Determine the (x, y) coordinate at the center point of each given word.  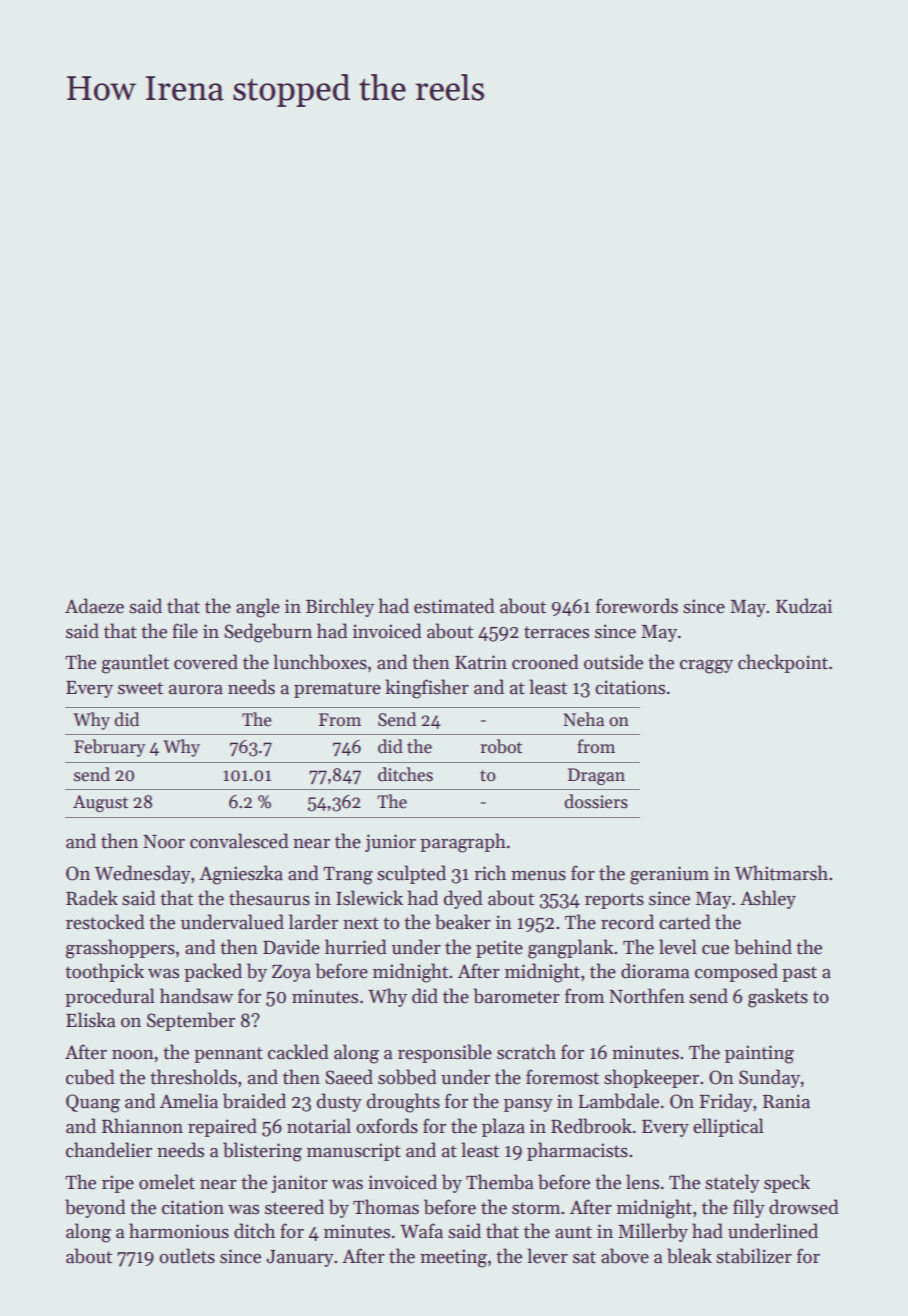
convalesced (239, 841)
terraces (556, 632)
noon (133, 1055)
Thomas (386, 1207)
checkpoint (783, 663)
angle (258, 608)
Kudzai (804, 606)
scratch (526, 1052)
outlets (187, 1256)
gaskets (778, 998)
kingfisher (427, 689)
